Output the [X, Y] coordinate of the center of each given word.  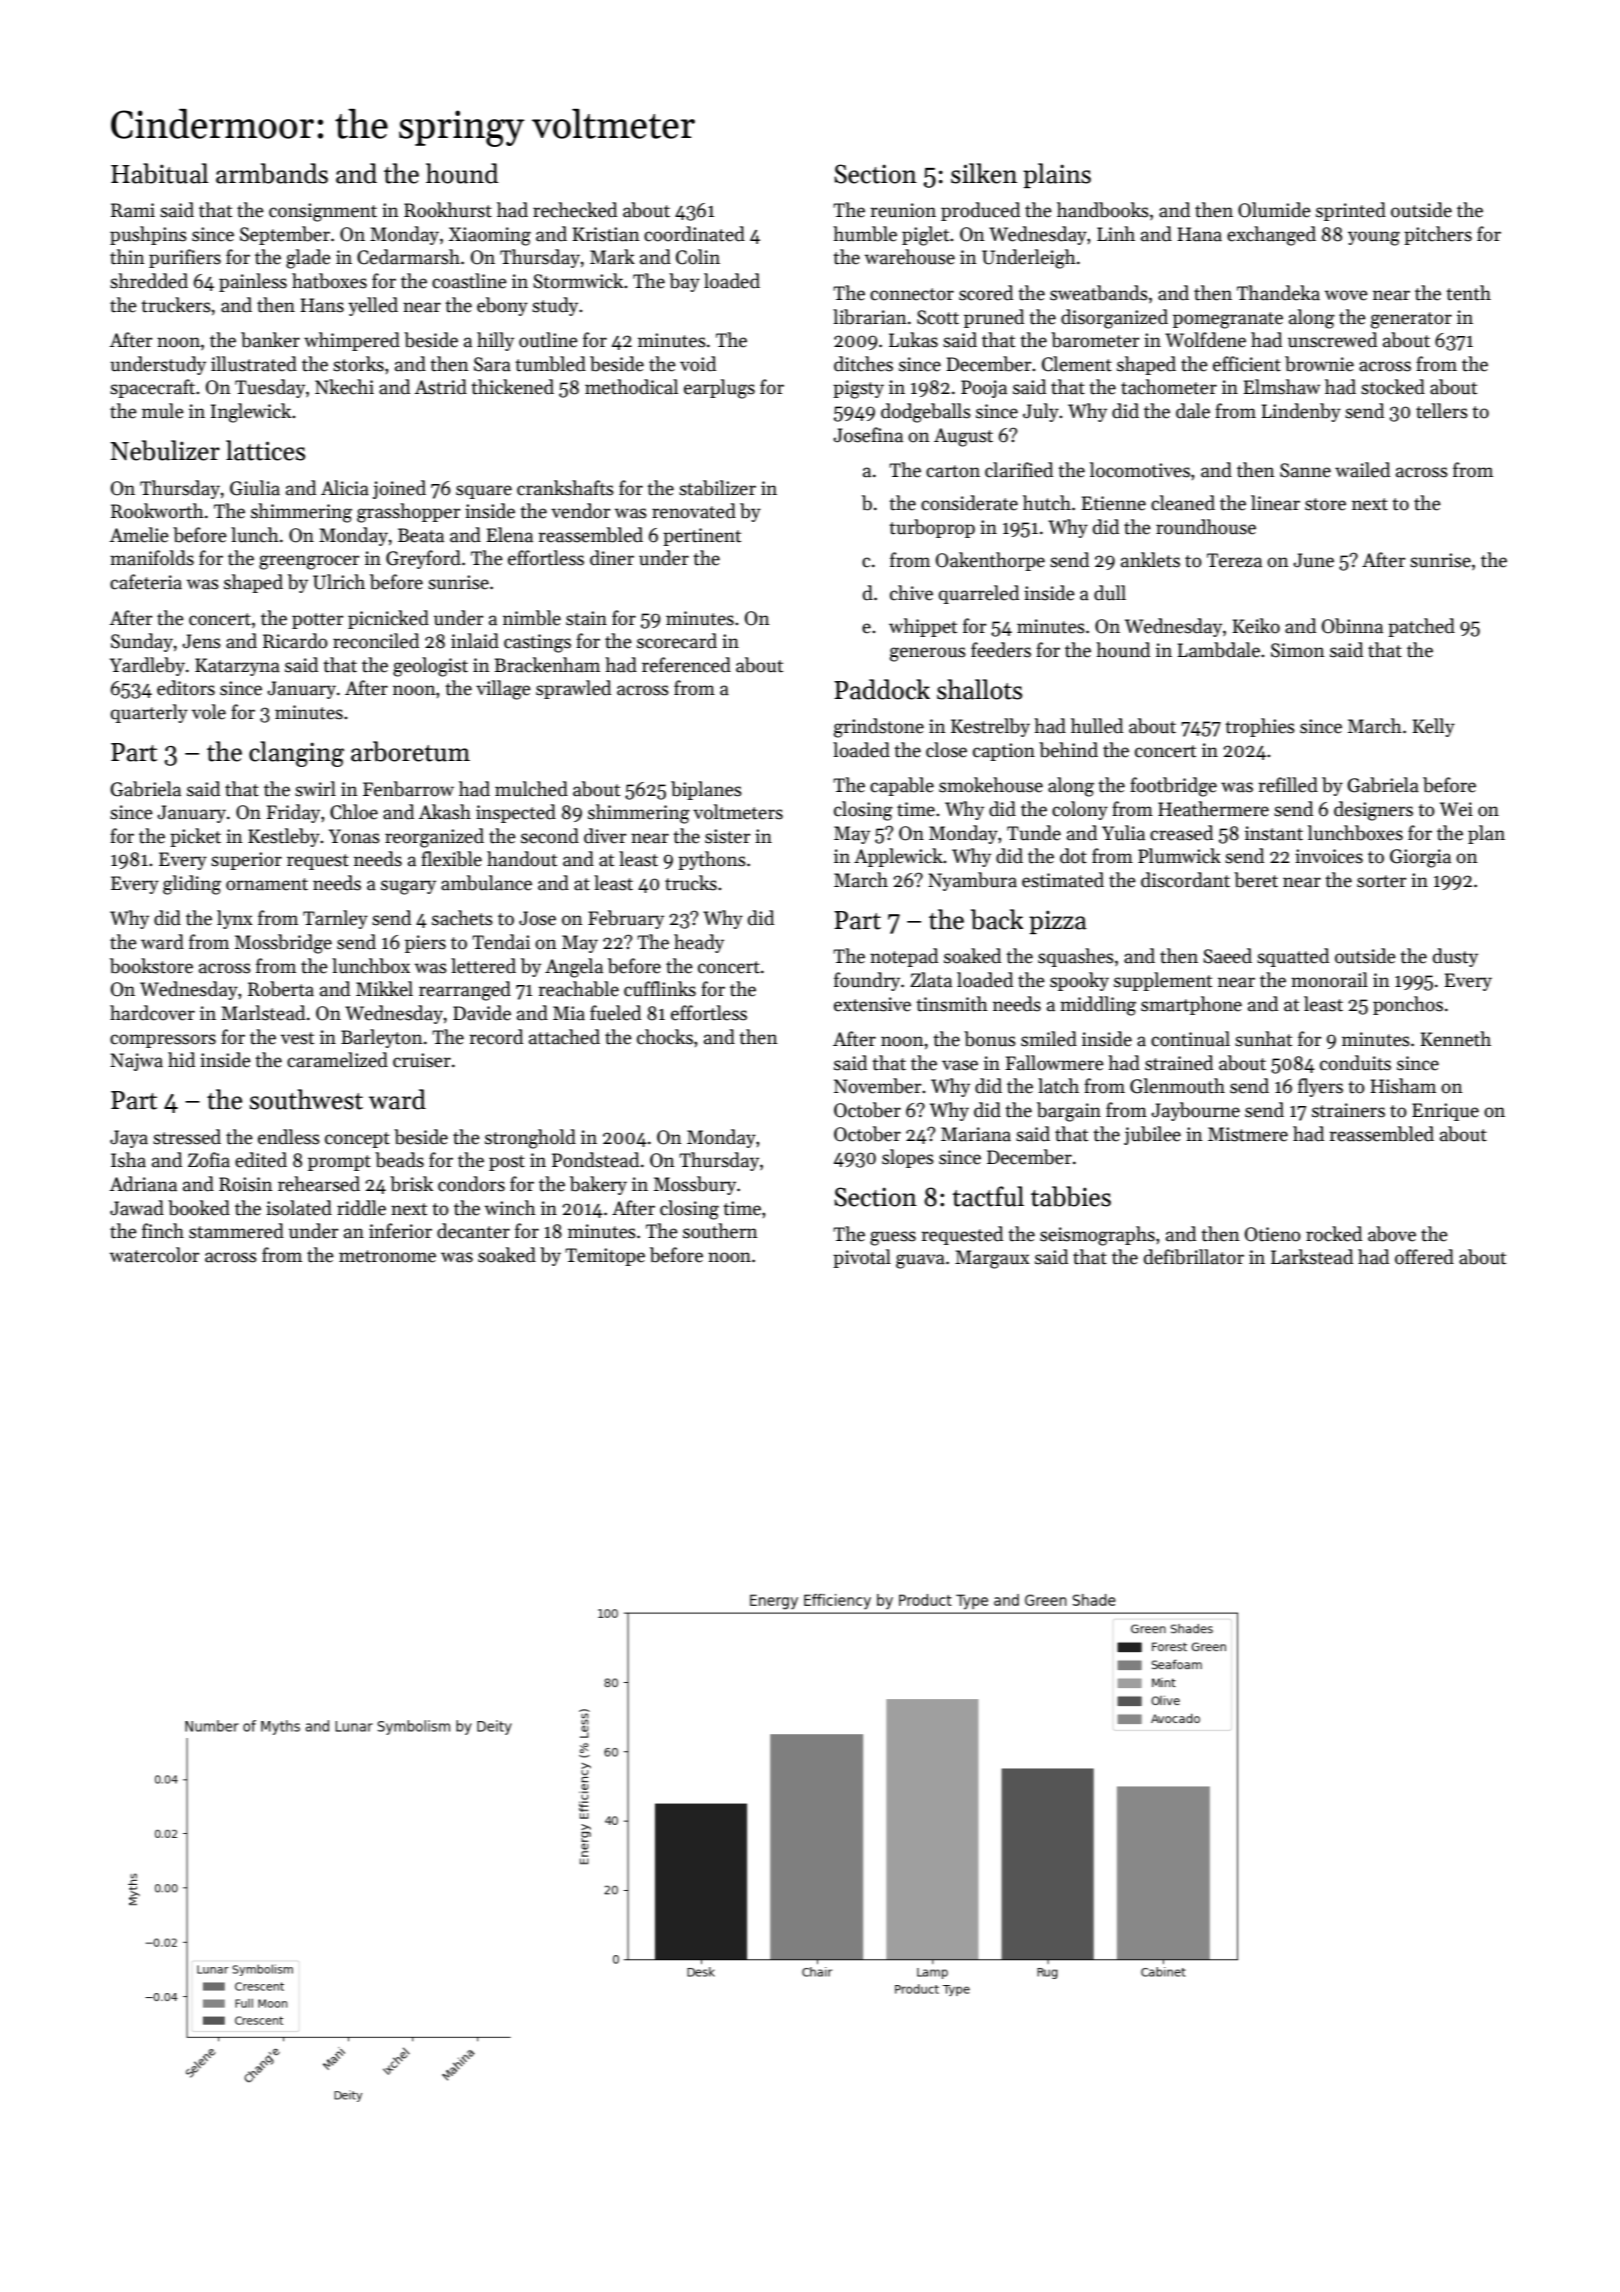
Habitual [160, 173]
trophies [1260, 727]
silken [984, 173]
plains [1057, 175]
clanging [296, 754]
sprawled [573, 689]
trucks [691, 883]
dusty [1455, 957]
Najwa [136, 1062]
